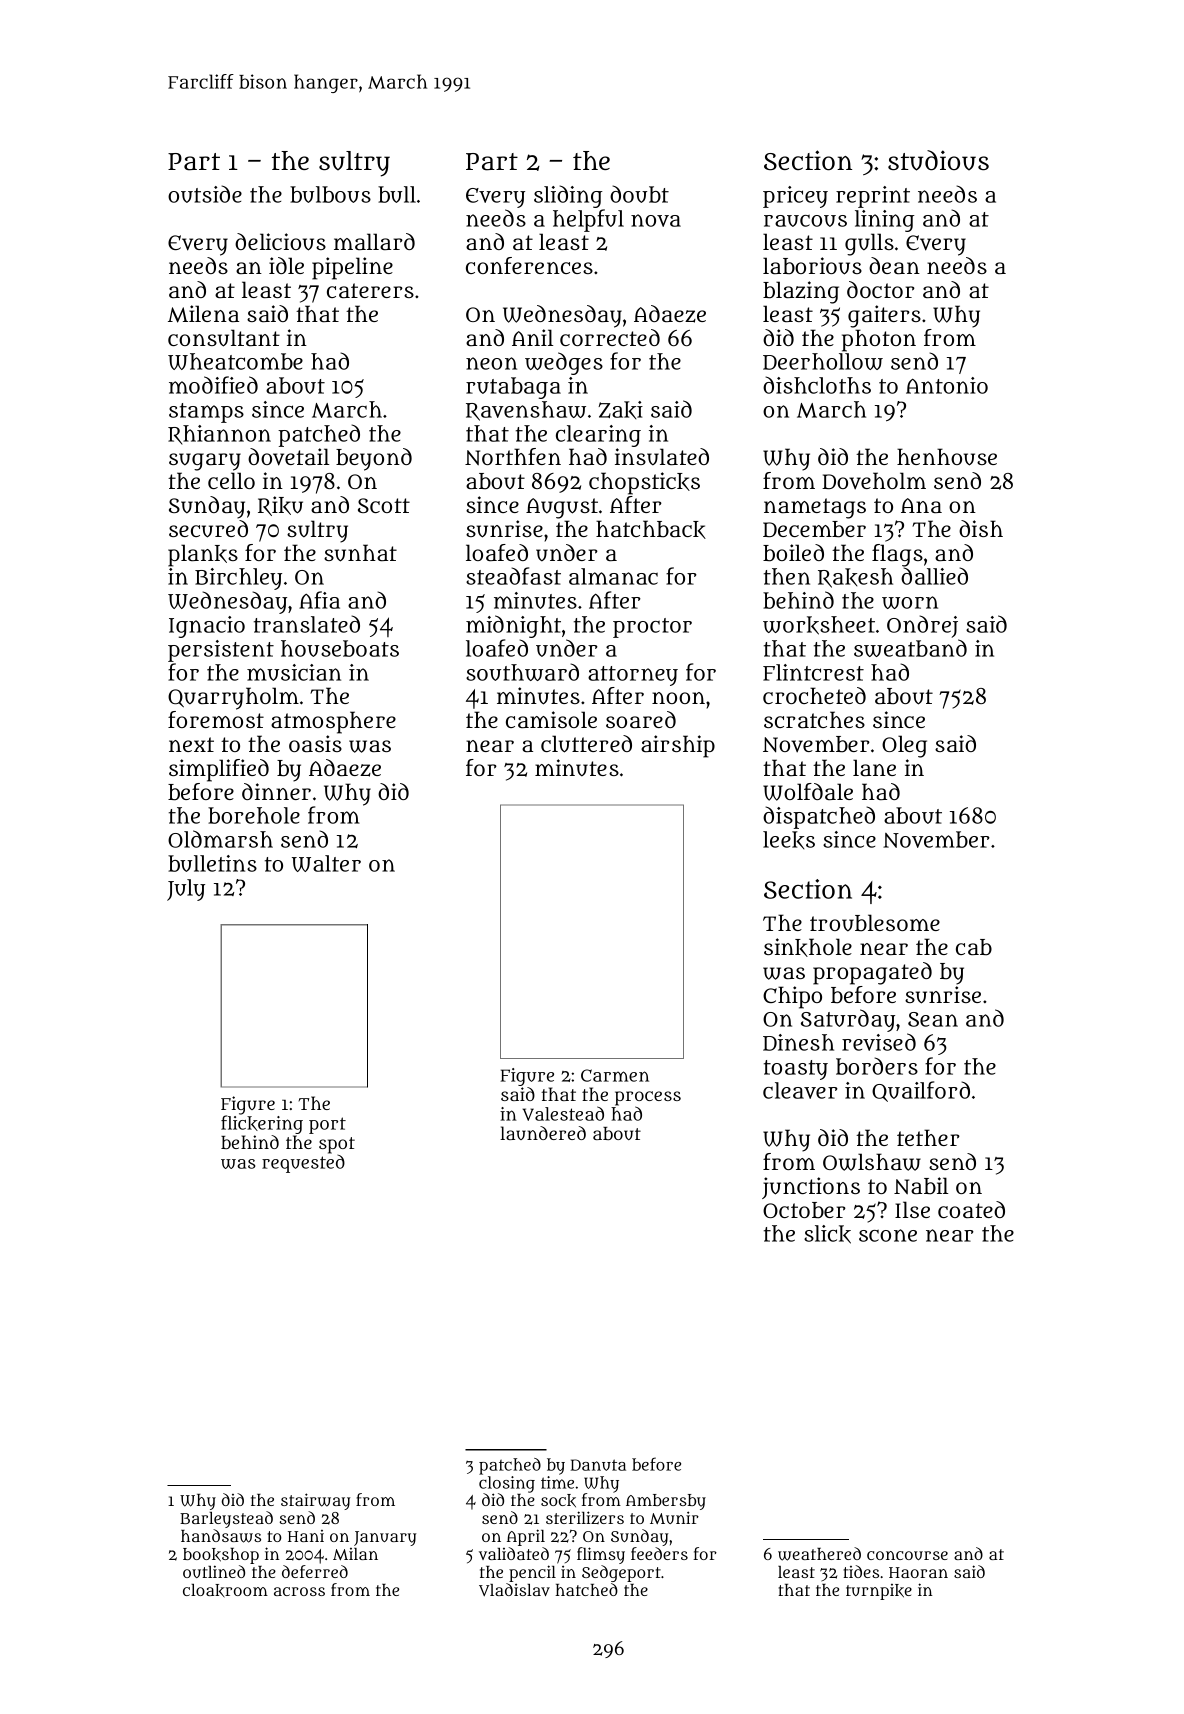 This screenshot has width=1184, height=1714. What do you see at coordinates (907, 1555) in the screenshot?
I see `concourse` at bounding box center [907, 1555].
